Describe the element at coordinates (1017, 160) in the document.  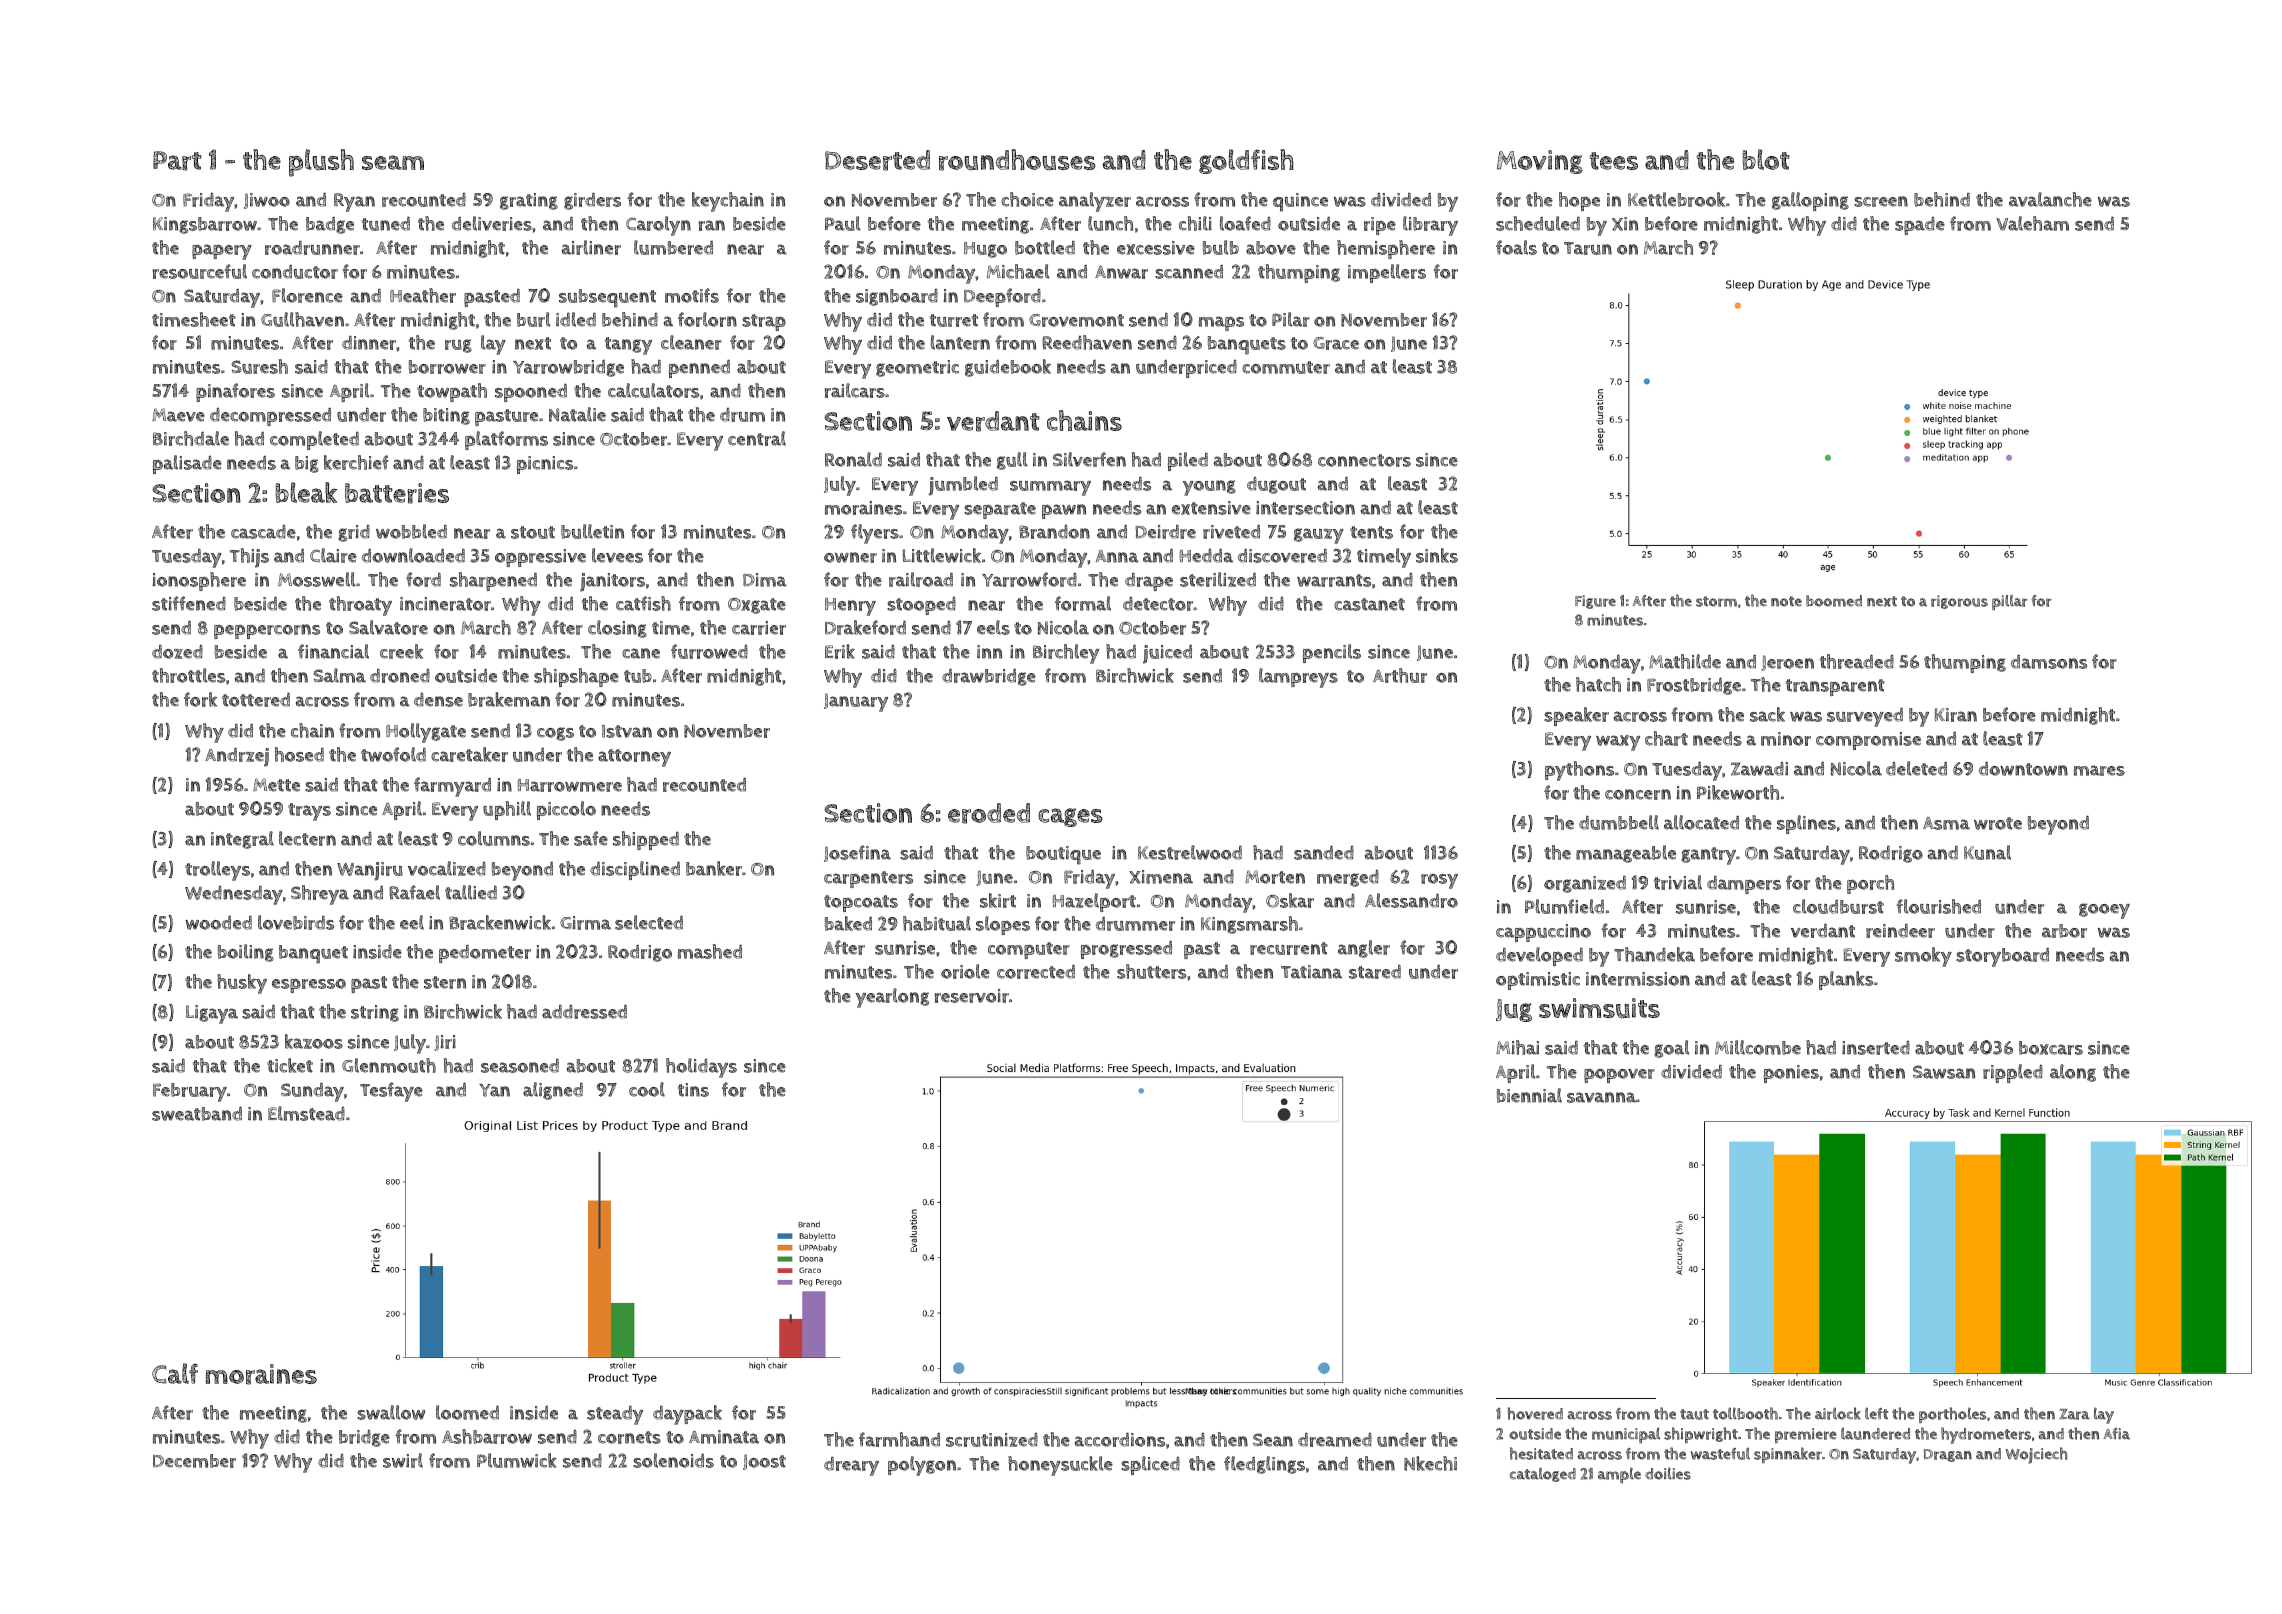
I see `roundhouses` at that location.
